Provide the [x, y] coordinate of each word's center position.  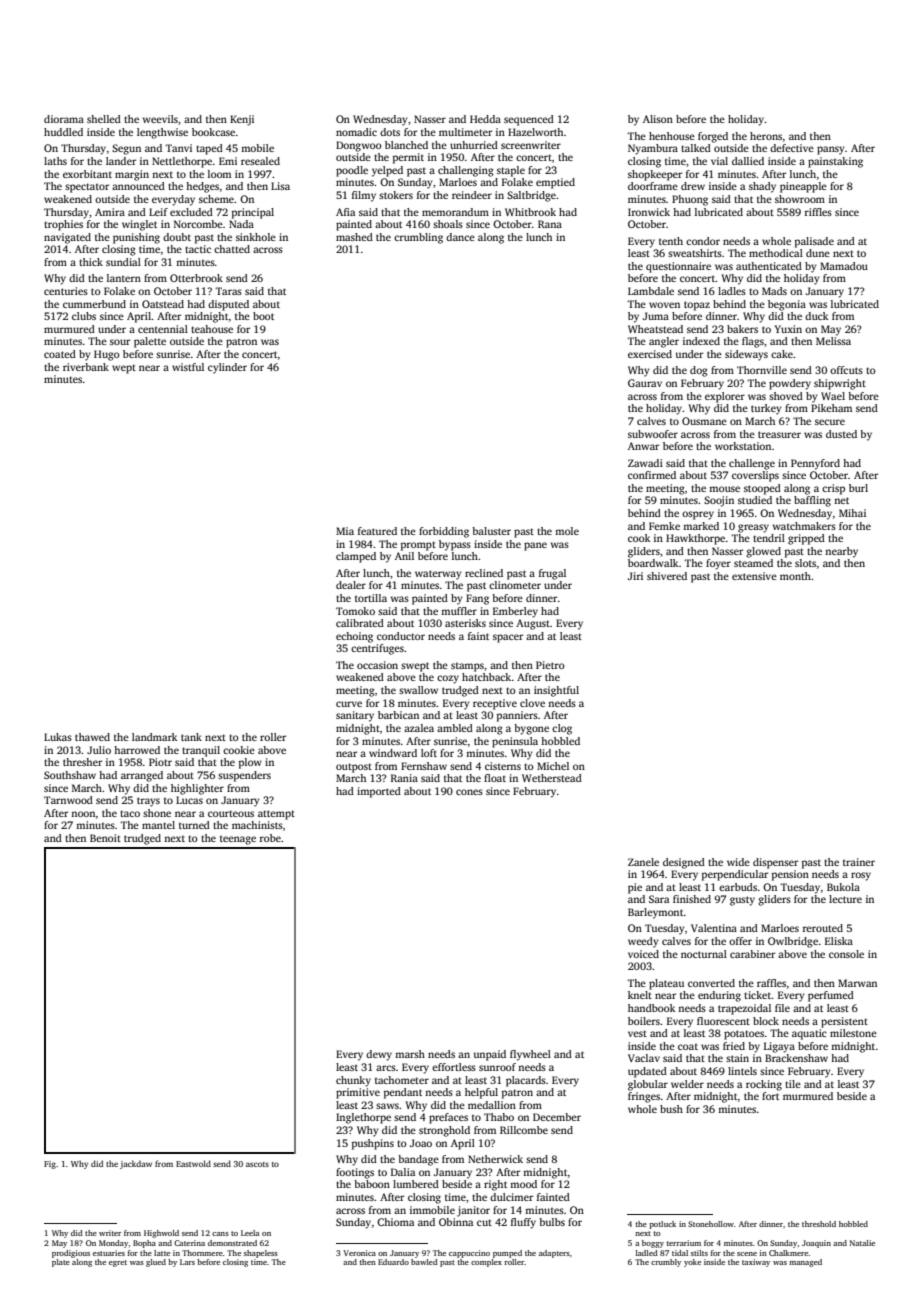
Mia [345, 531]
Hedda [485, 119]
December [557, 1117]
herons [766, 136]
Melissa [833, 341]
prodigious [71, 1254]
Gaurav [645, 383]
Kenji [242, 120]
